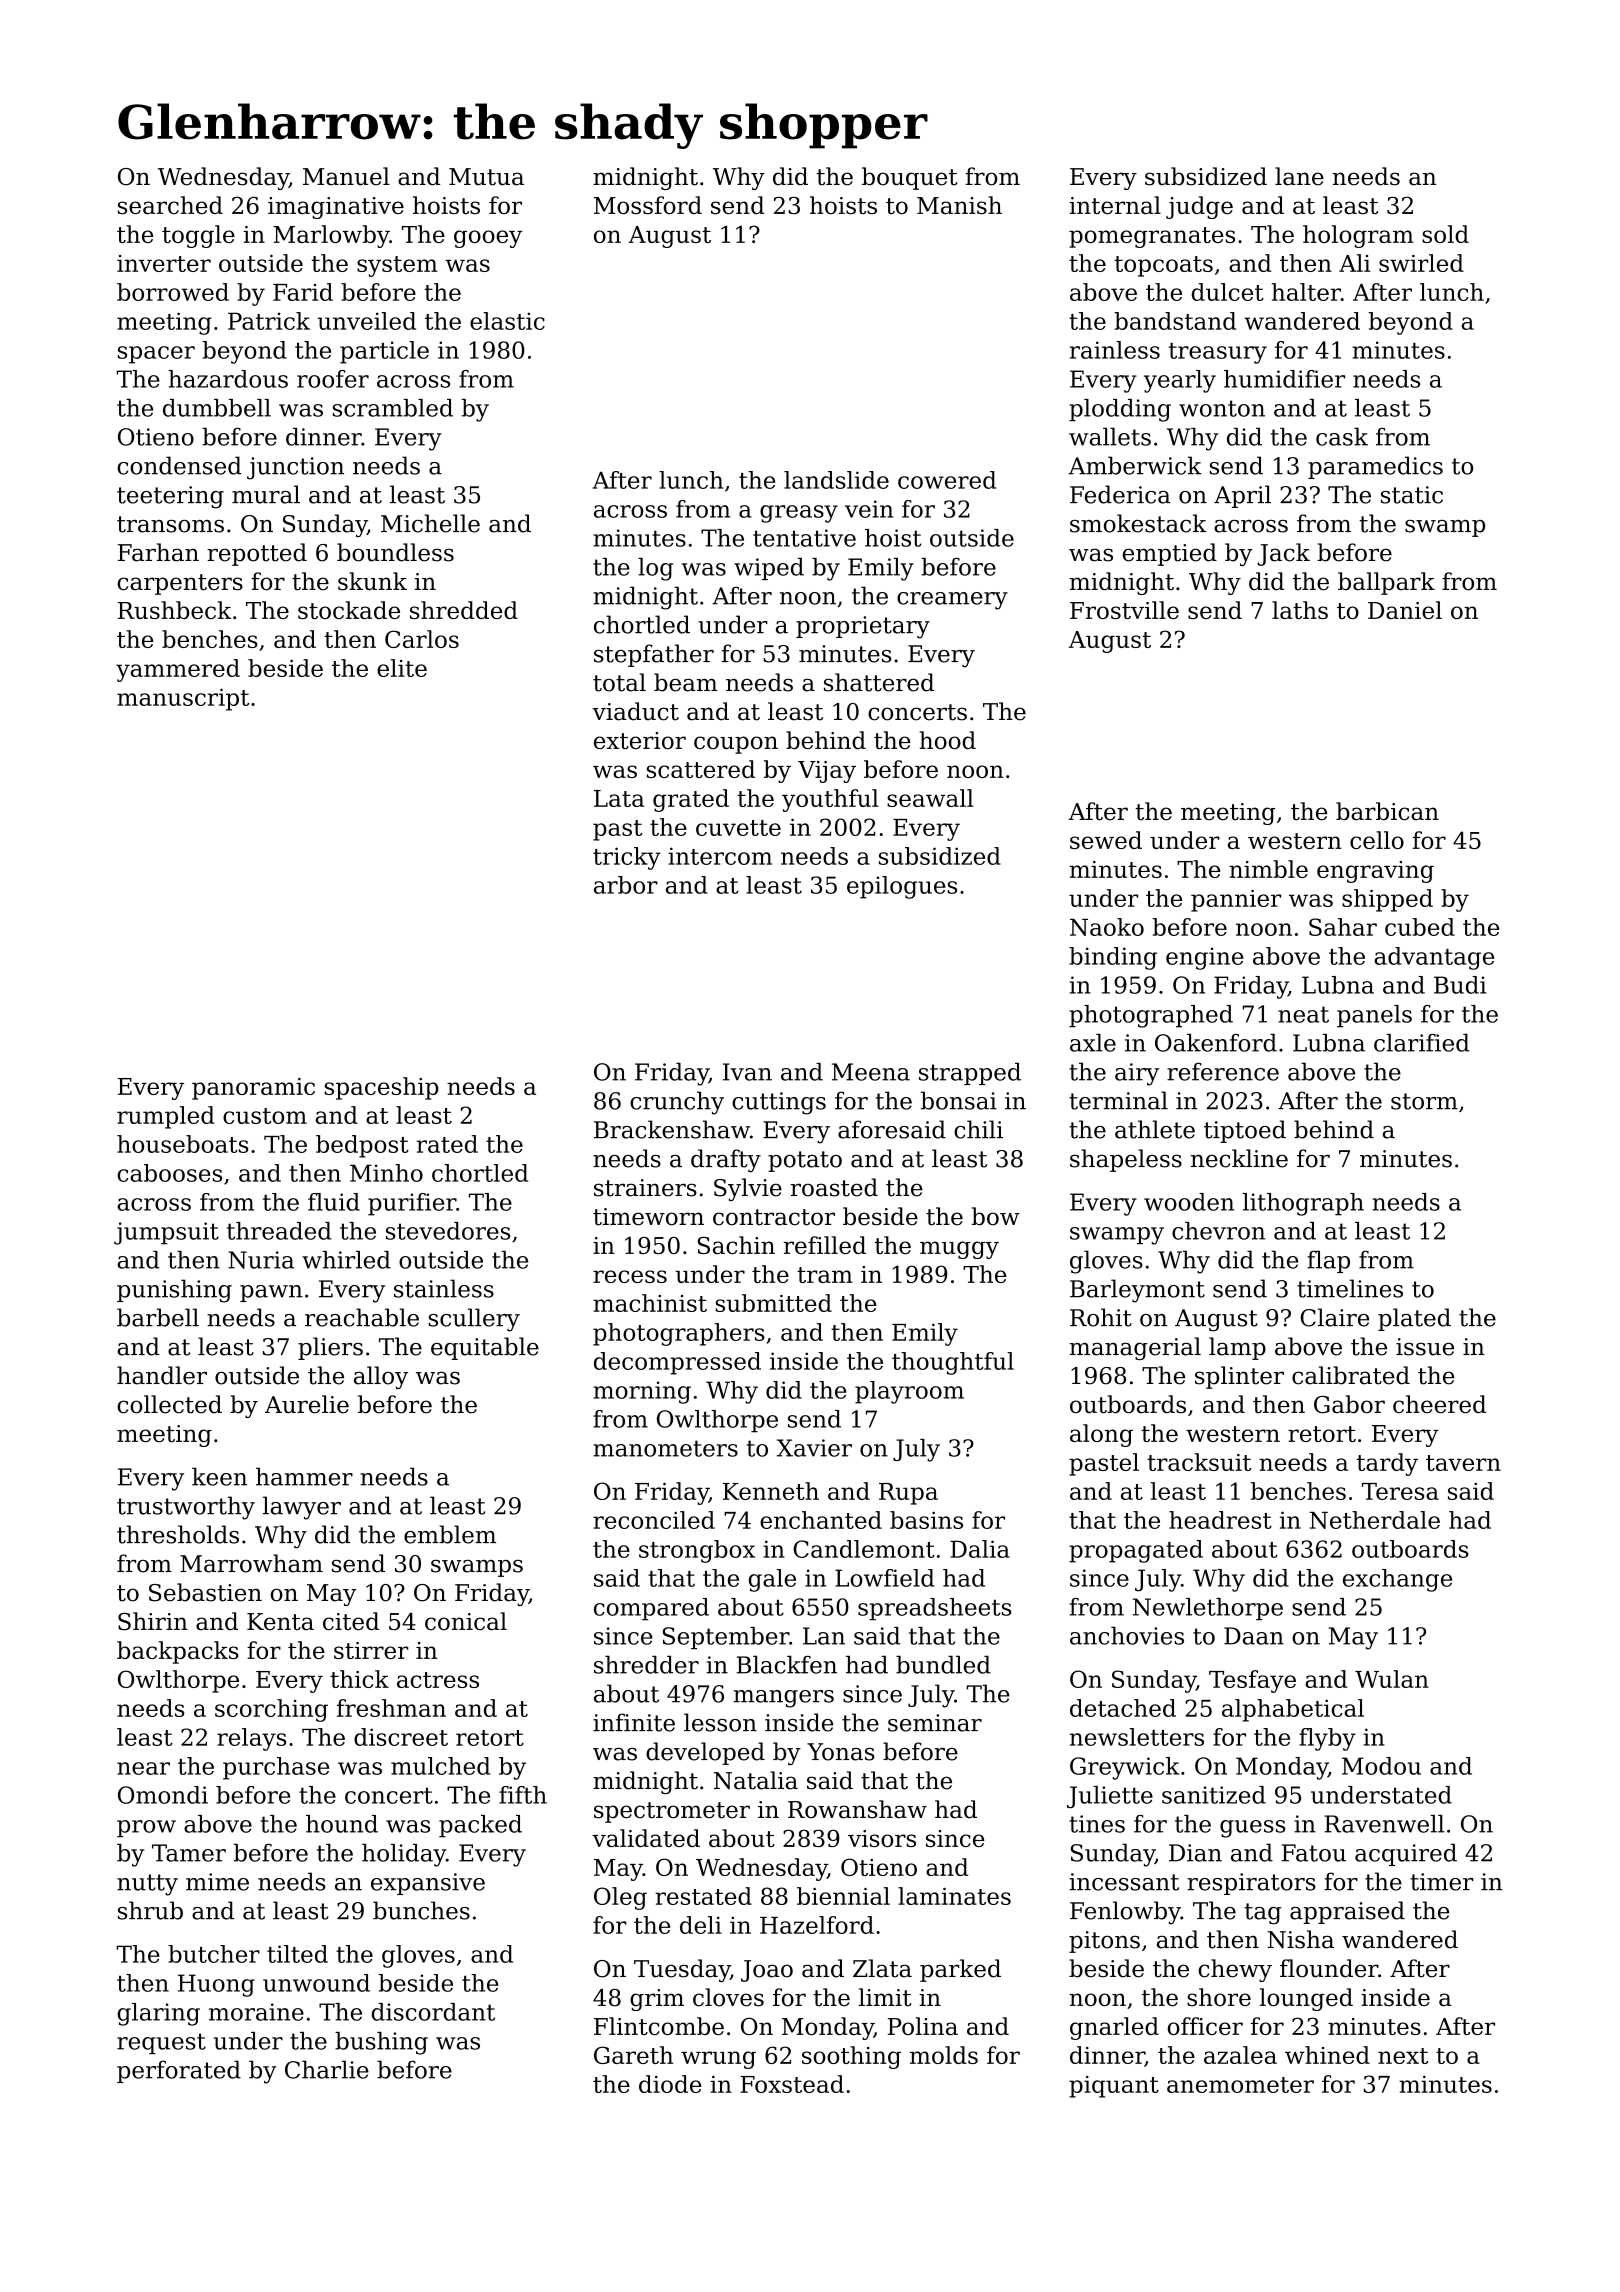  Describe the element at coordinates (166, 1233) in the screenshot. I see `jumpsuit` at that location.
